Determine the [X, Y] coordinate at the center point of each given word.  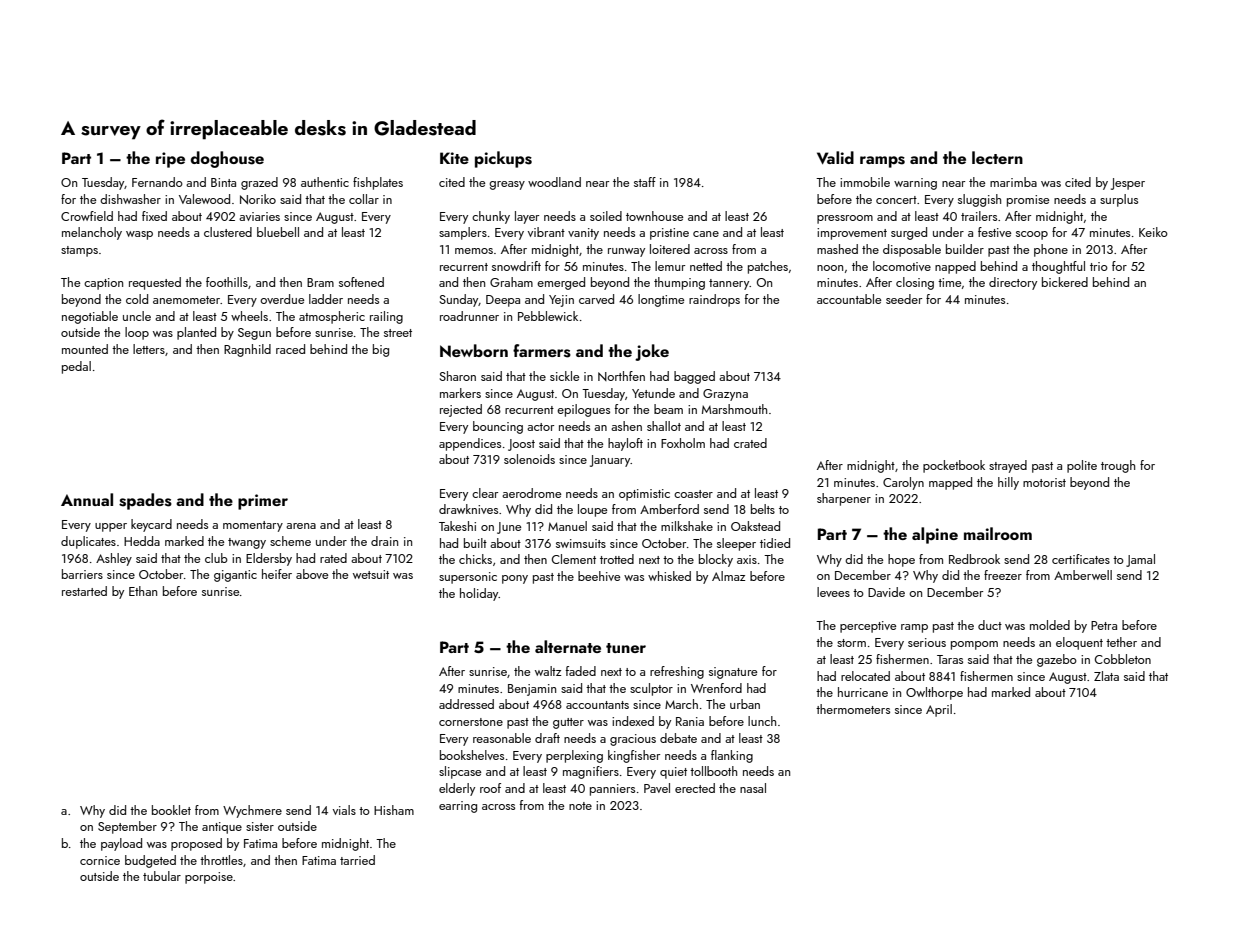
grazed [259, 183]
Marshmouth [734, 409]
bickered [1065, 282]
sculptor [651, 689]
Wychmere [252, 811]
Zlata [1106, 676]
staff [645, 182]
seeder [904, 299]
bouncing [498, 427]
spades [145, 501]
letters [149, 349]
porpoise [209, 878]
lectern [997, 157]
